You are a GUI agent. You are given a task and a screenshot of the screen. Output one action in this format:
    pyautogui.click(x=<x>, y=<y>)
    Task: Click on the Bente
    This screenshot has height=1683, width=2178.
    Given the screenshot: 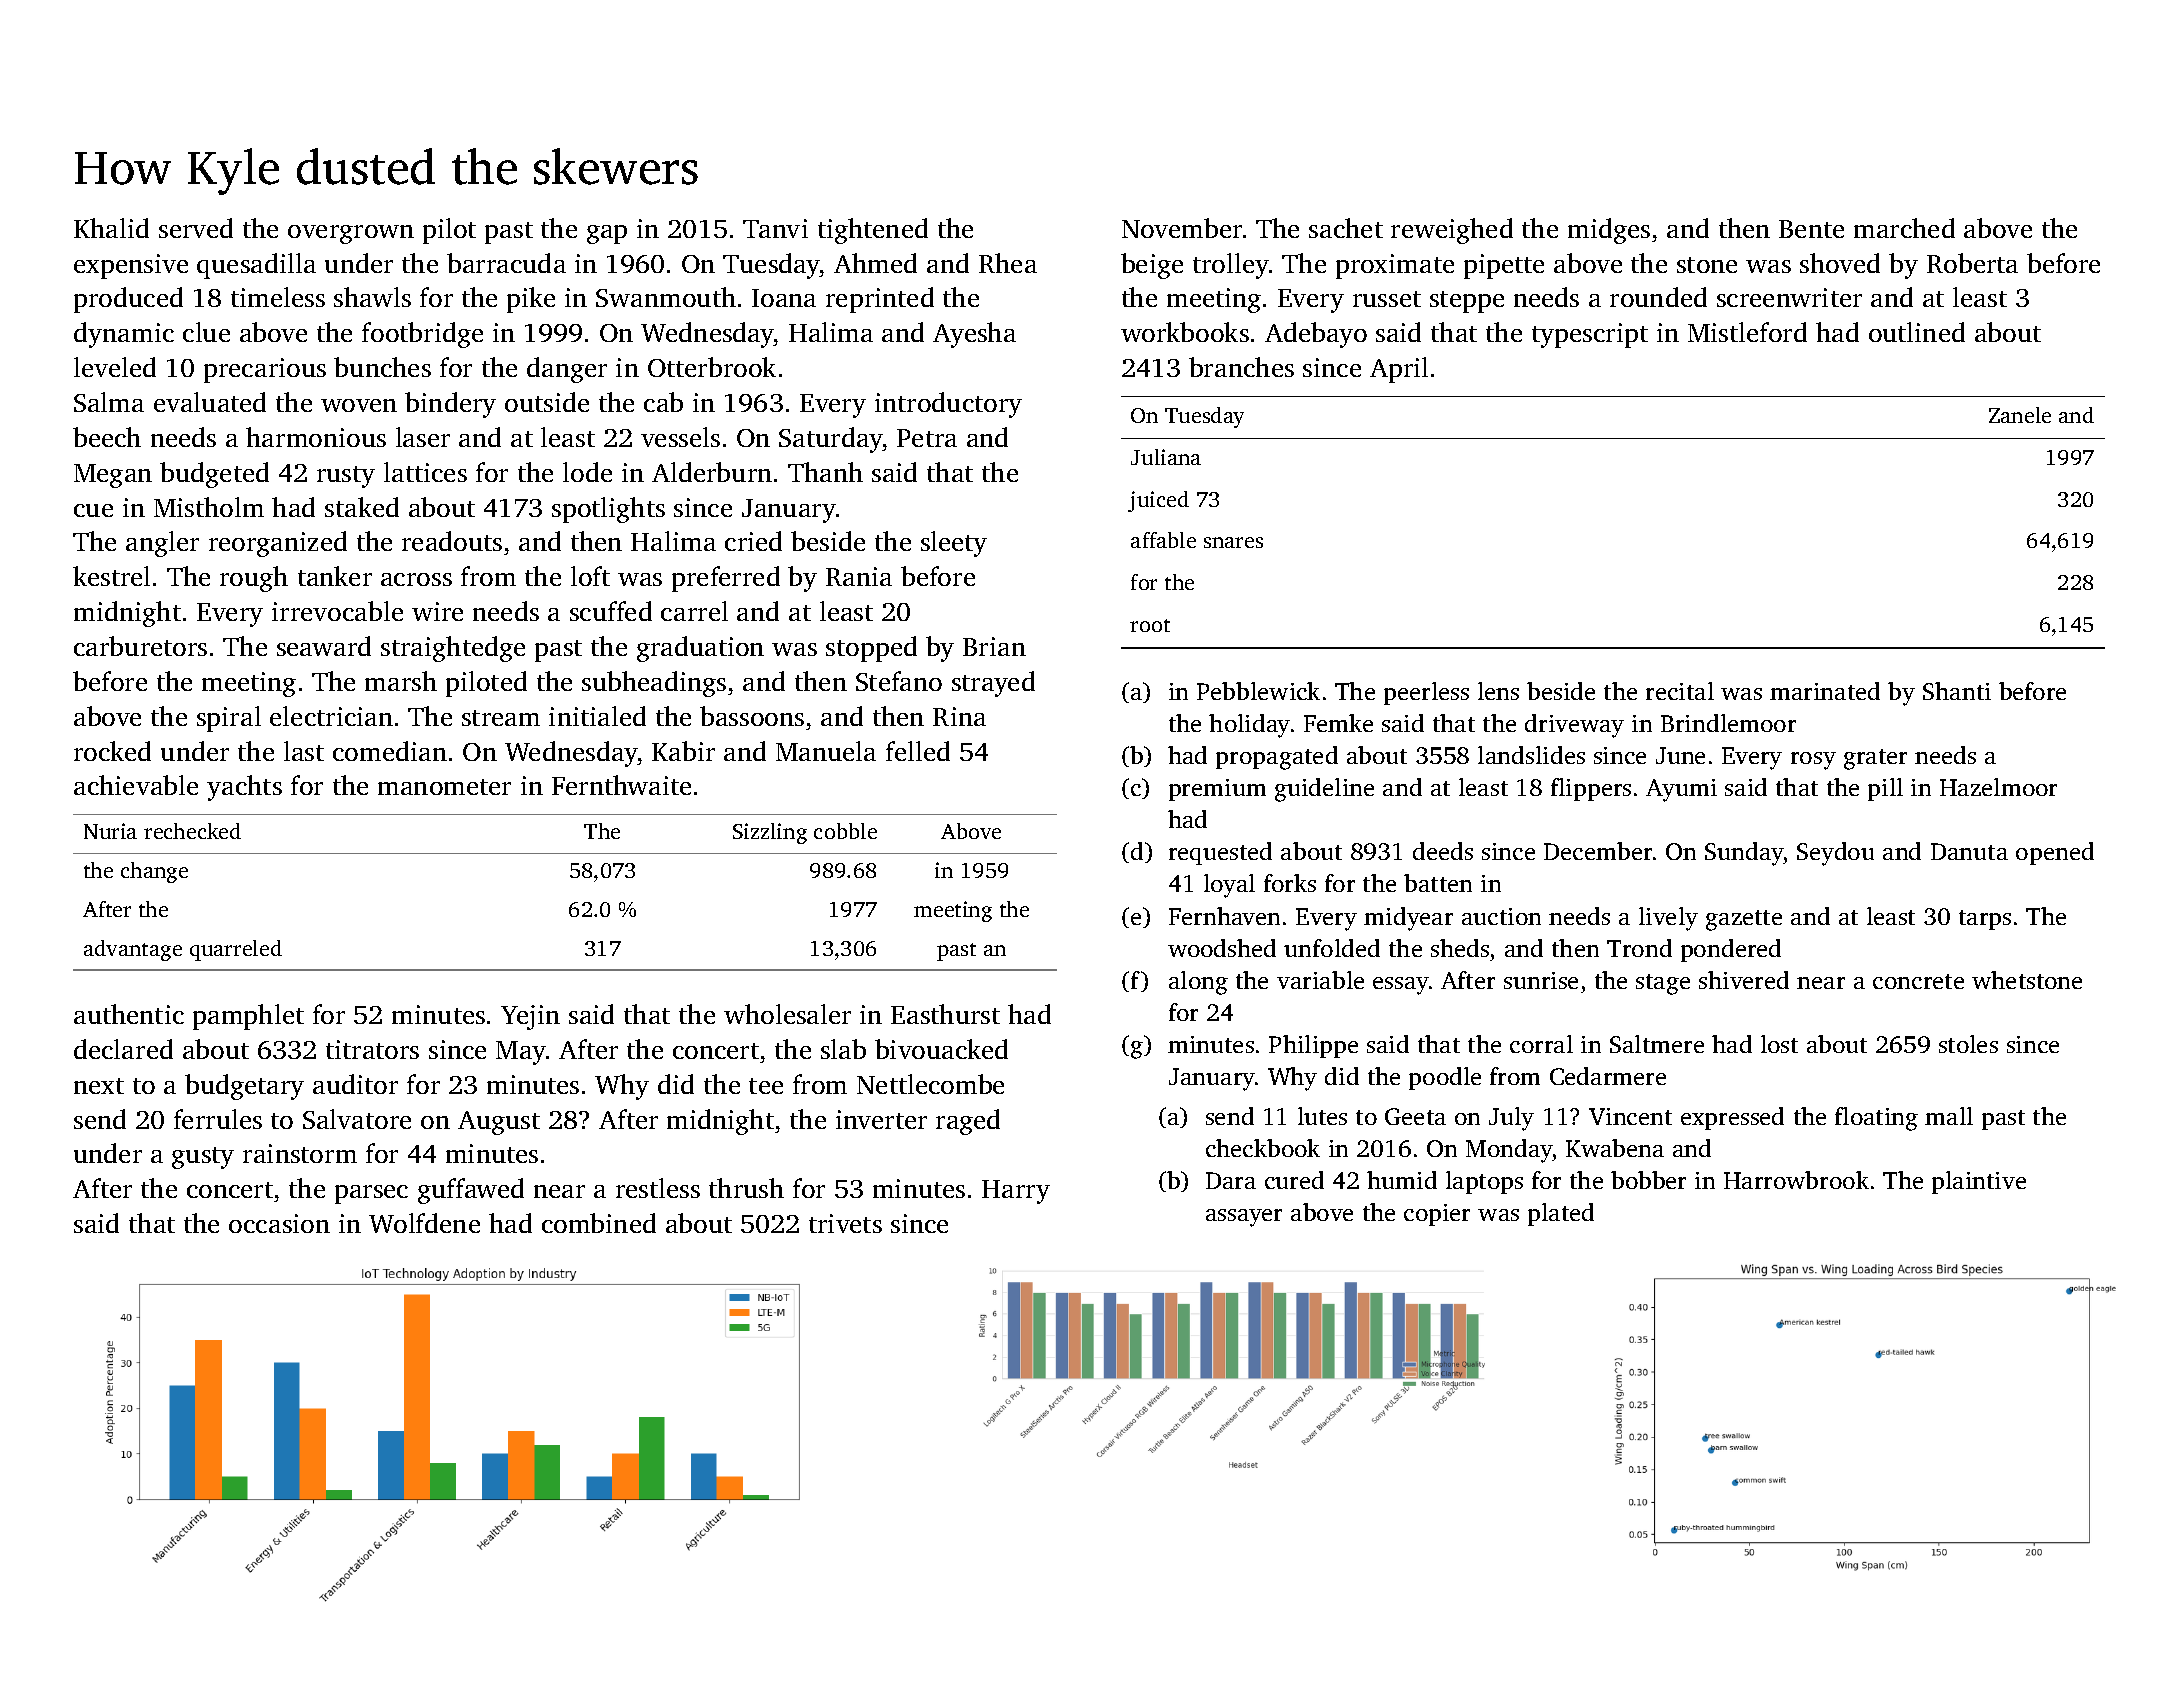 What is the action you would take?
    pyautogui.click(x=1811, y=229)
